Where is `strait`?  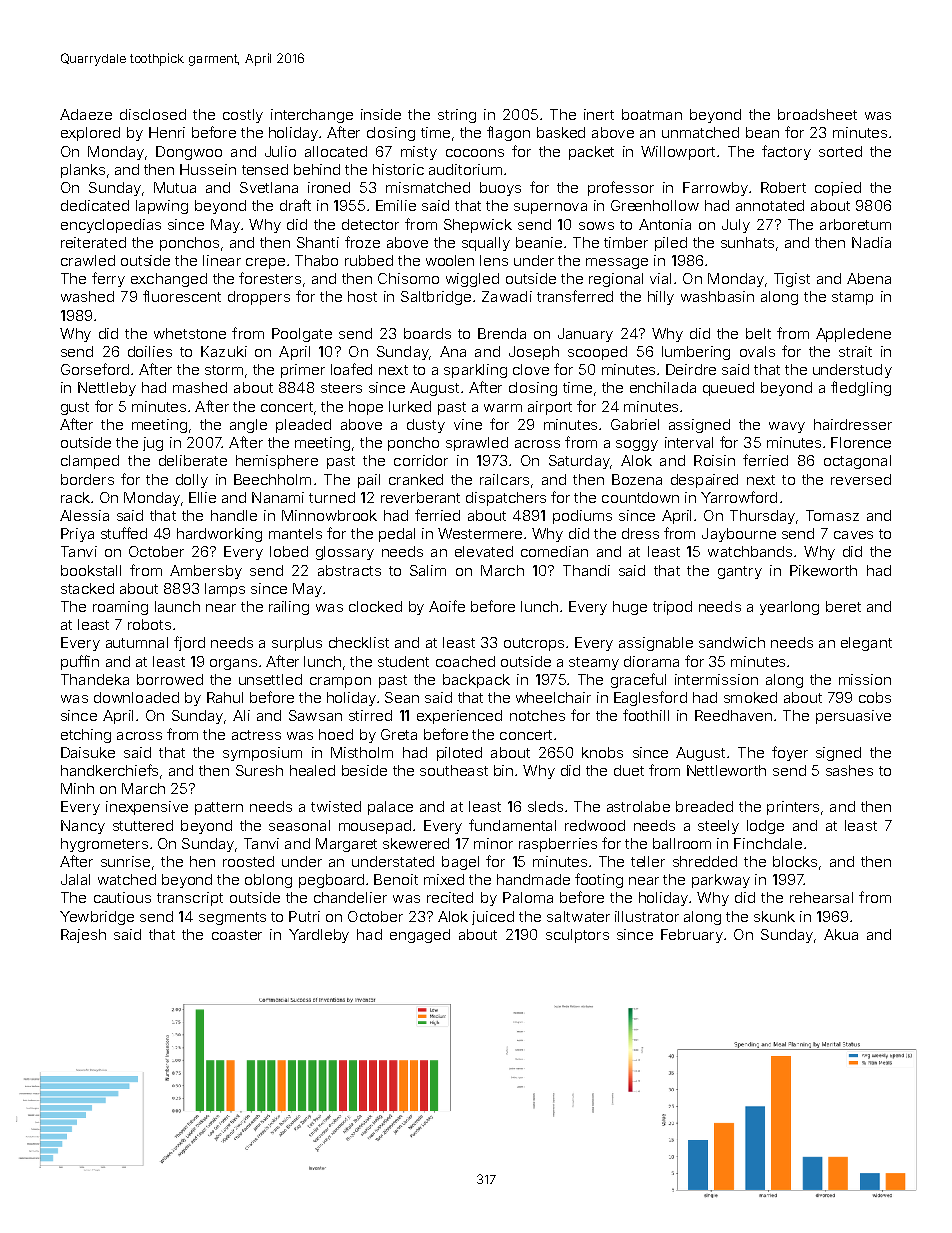
strait is located at coordinates (855, 351).
